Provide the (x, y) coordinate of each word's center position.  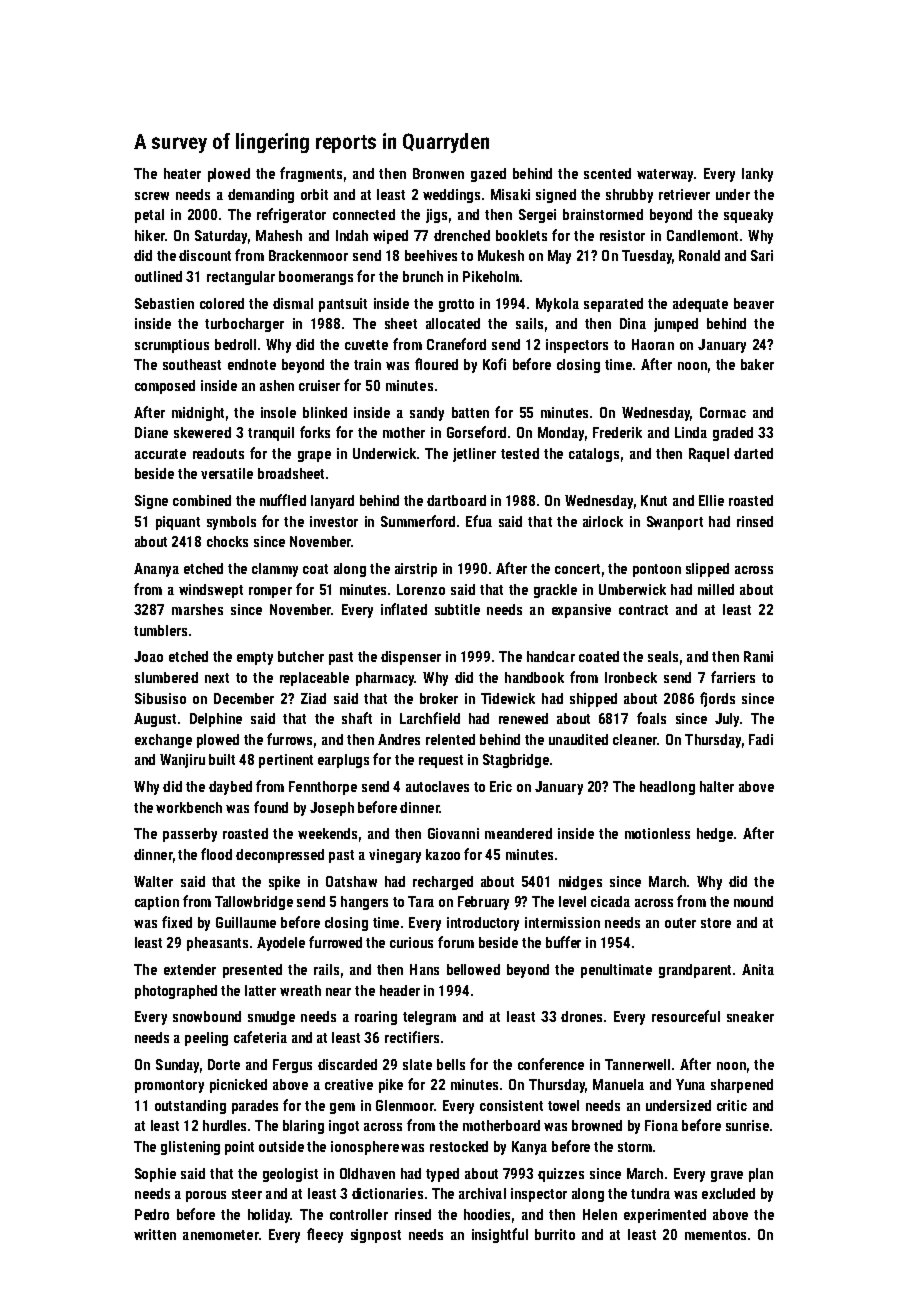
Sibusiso (160, 698)
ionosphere (365, 1148)
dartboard (456, 500)
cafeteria (260, 1037)
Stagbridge (516, 761)
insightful (500, 1235)
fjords (717, 699)
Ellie (711, 500)
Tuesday (647, 257)
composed (165, 387)
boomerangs (316, 278)
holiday (269, 1216)
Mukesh (501, 255)
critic (732, 1105)
